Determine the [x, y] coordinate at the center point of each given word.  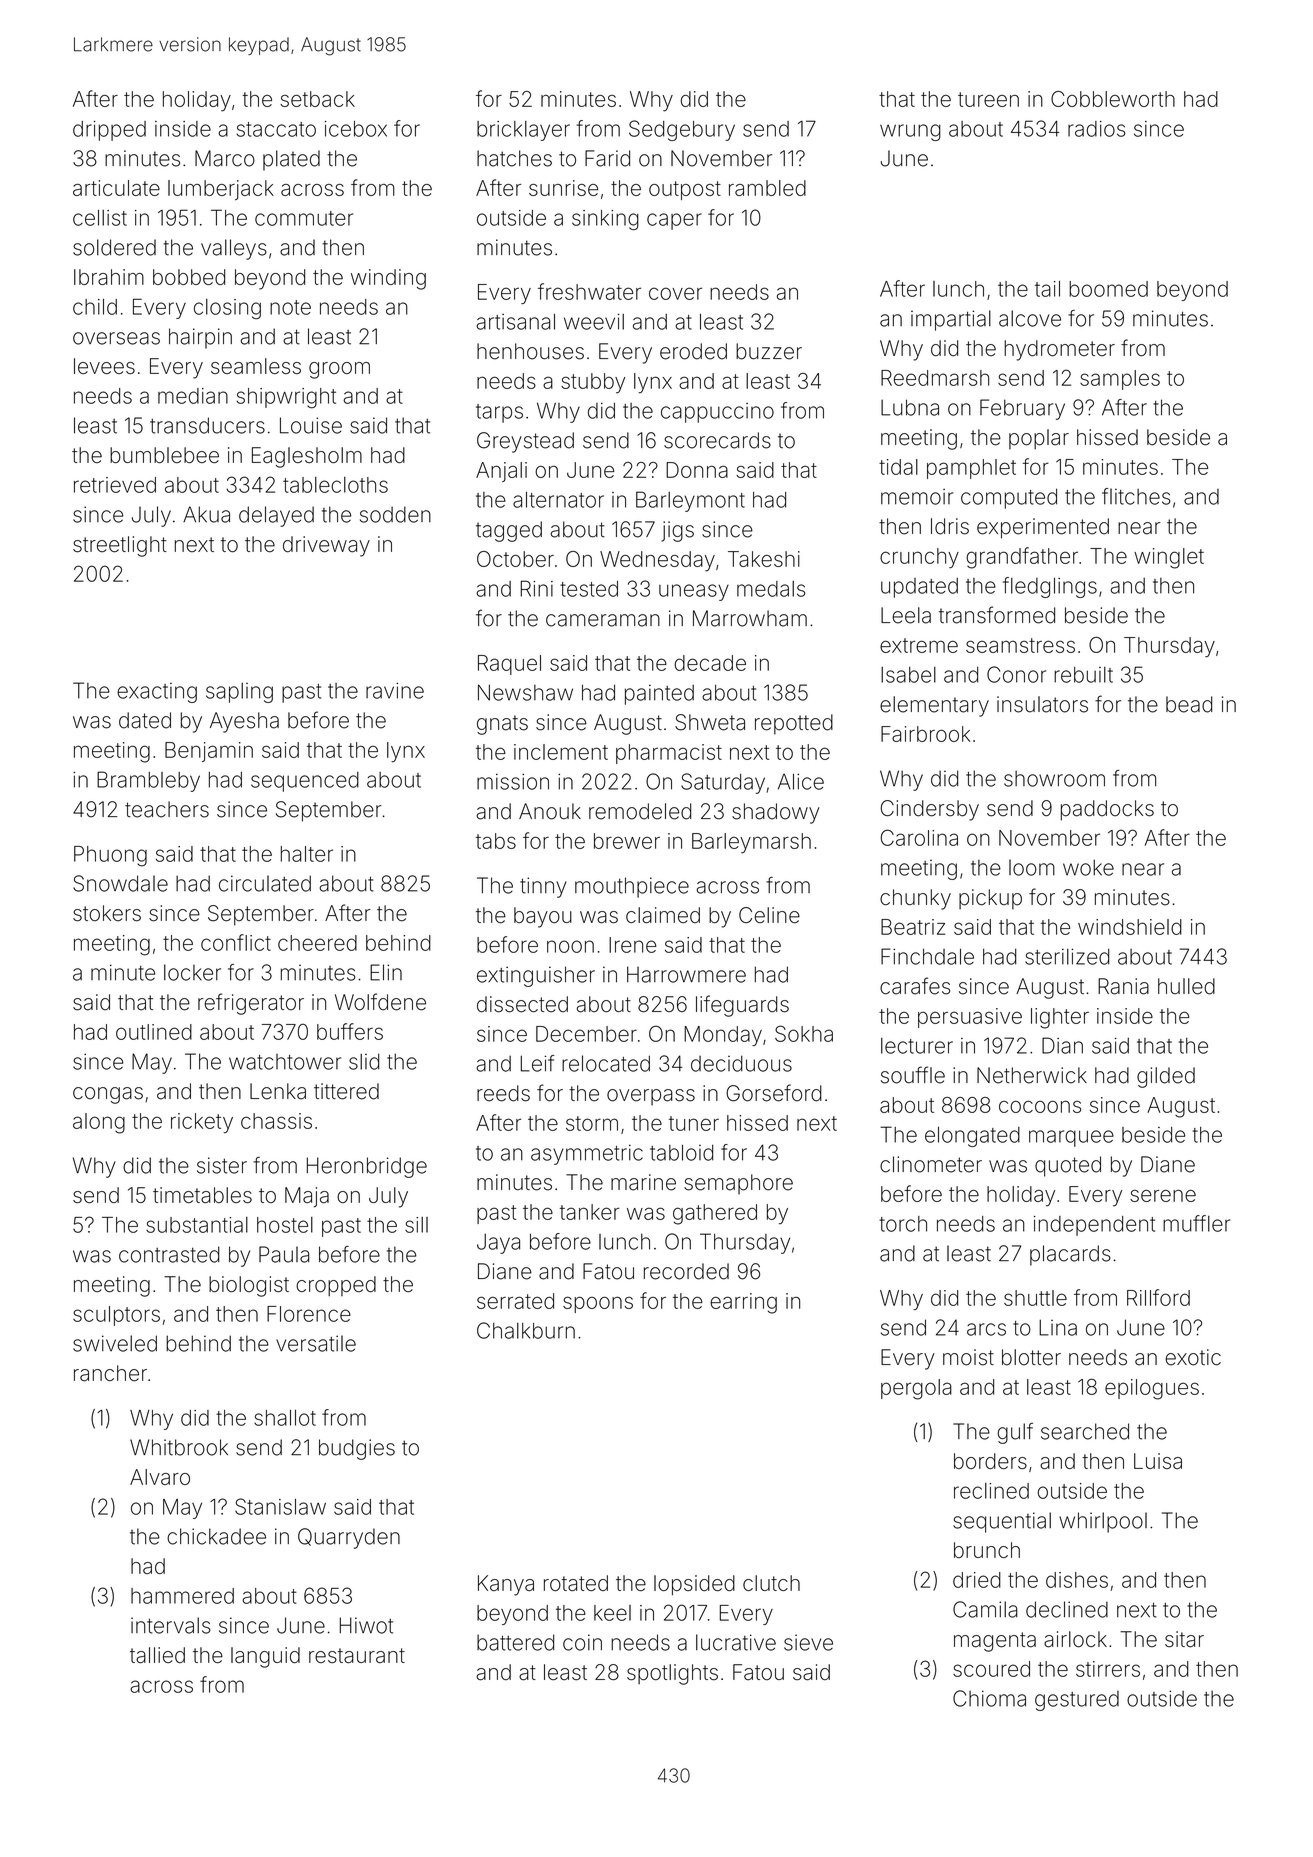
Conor [1016, 674]
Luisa [1158, 1461]
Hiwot [366, 1625]
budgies [357, 1449]
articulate [116, 188]
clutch [771, 1583]
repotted [794, 724]
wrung [910, 132]
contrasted [169, 1254]
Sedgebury [682, 130]
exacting [157, 693]
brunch [987, 1550]
